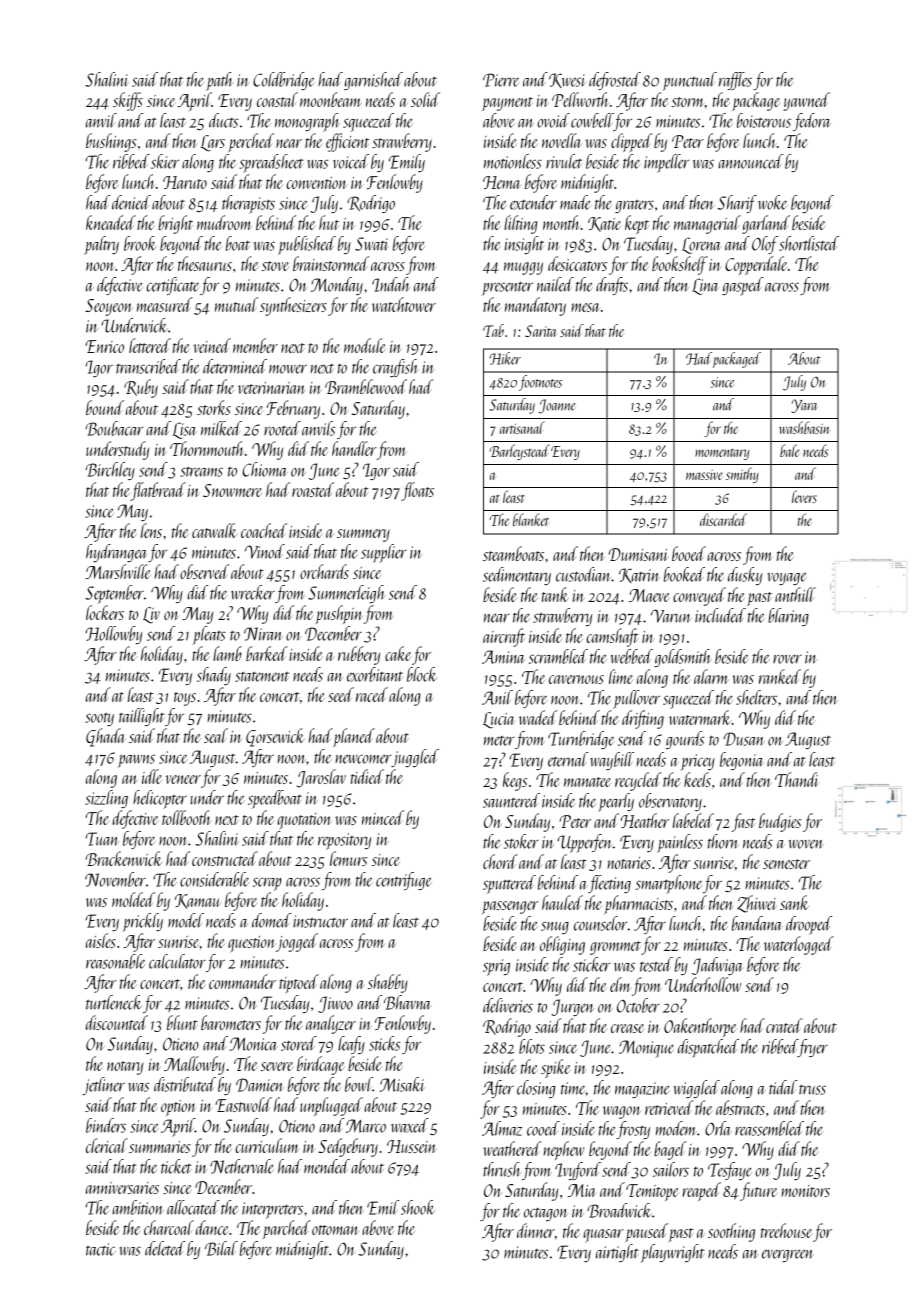 The height and width of the screenshot is (1308, 924). I want to click on certificate, so click(173, 286).
